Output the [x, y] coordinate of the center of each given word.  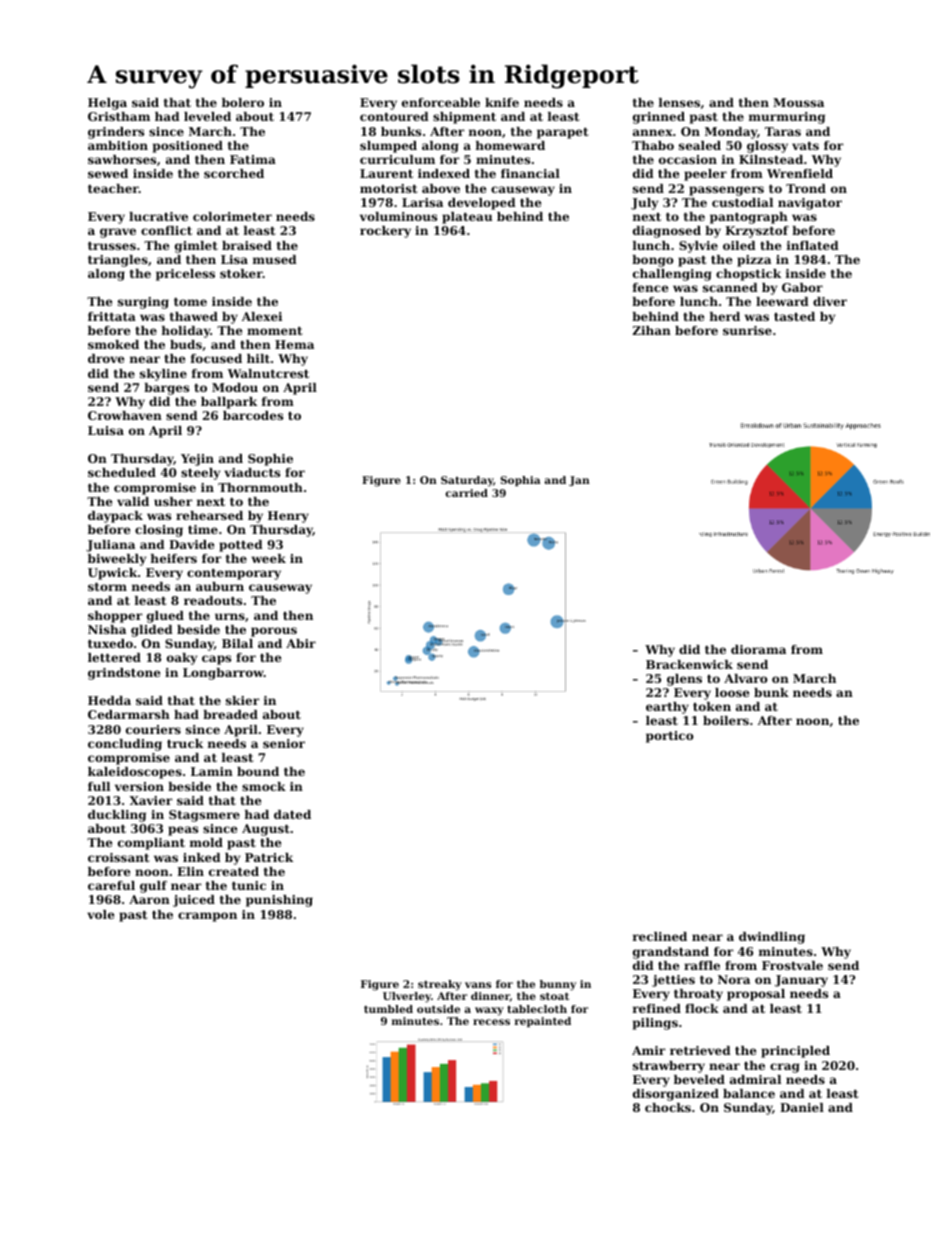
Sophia [520, 481]
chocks [668, 1107]
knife [502, 102]
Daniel [802, 1107]
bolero [243, 102]
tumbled [388, 1009]
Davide [192, 544]
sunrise [747, 330]
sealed [700, 145]
